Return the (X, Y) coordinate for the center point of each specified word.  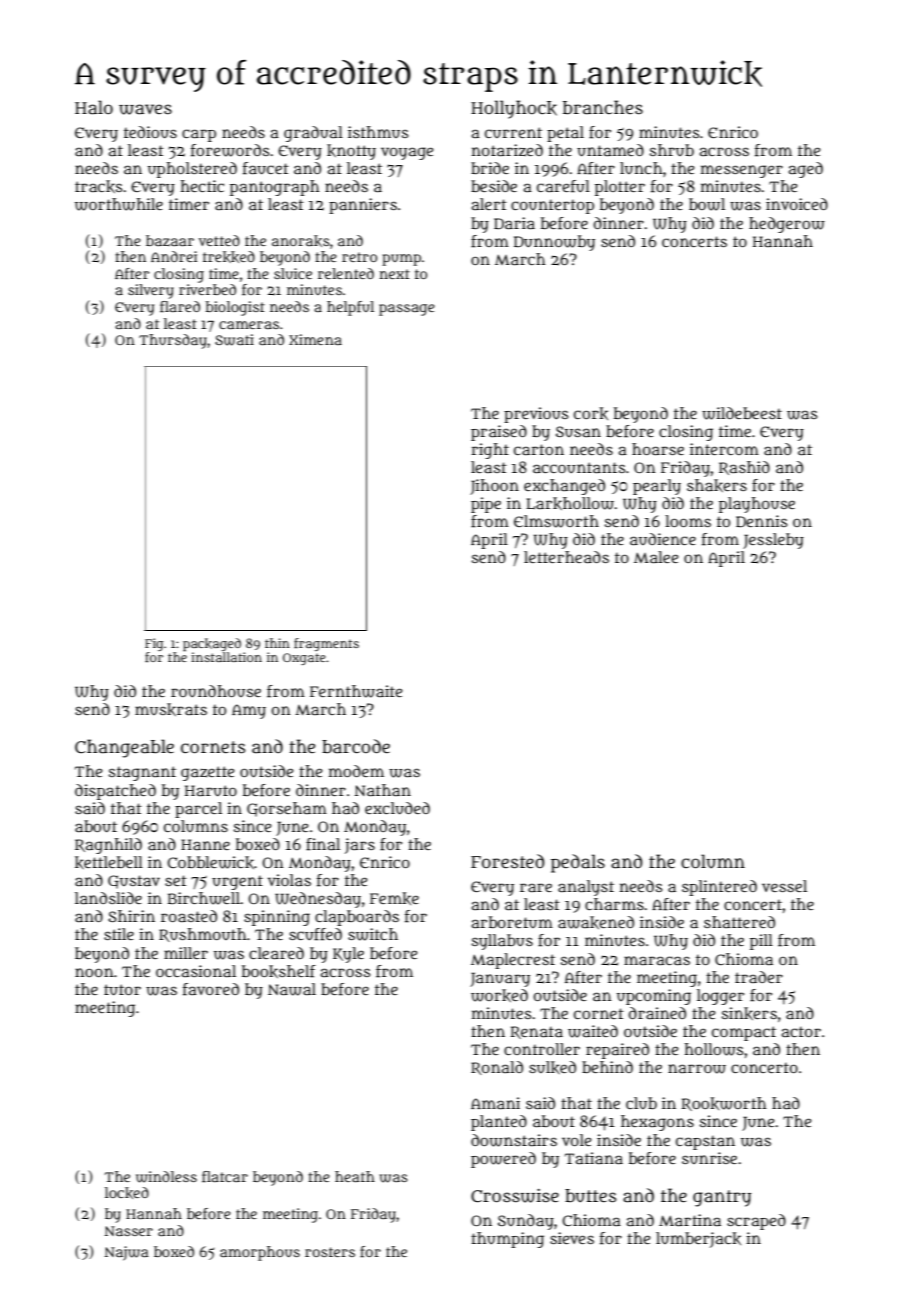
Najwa (127, 1253)
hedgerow (787, 225)
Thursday (173, 341)
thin (277, 643)
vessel (784, 886)
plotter (620, 188)
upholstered (192, 170)
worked (499, 995)
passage (407, 310)
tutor (122, 990)
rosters (330, 1252)
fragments (326, 644)
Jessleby (773, 541)
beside (494, 186)
